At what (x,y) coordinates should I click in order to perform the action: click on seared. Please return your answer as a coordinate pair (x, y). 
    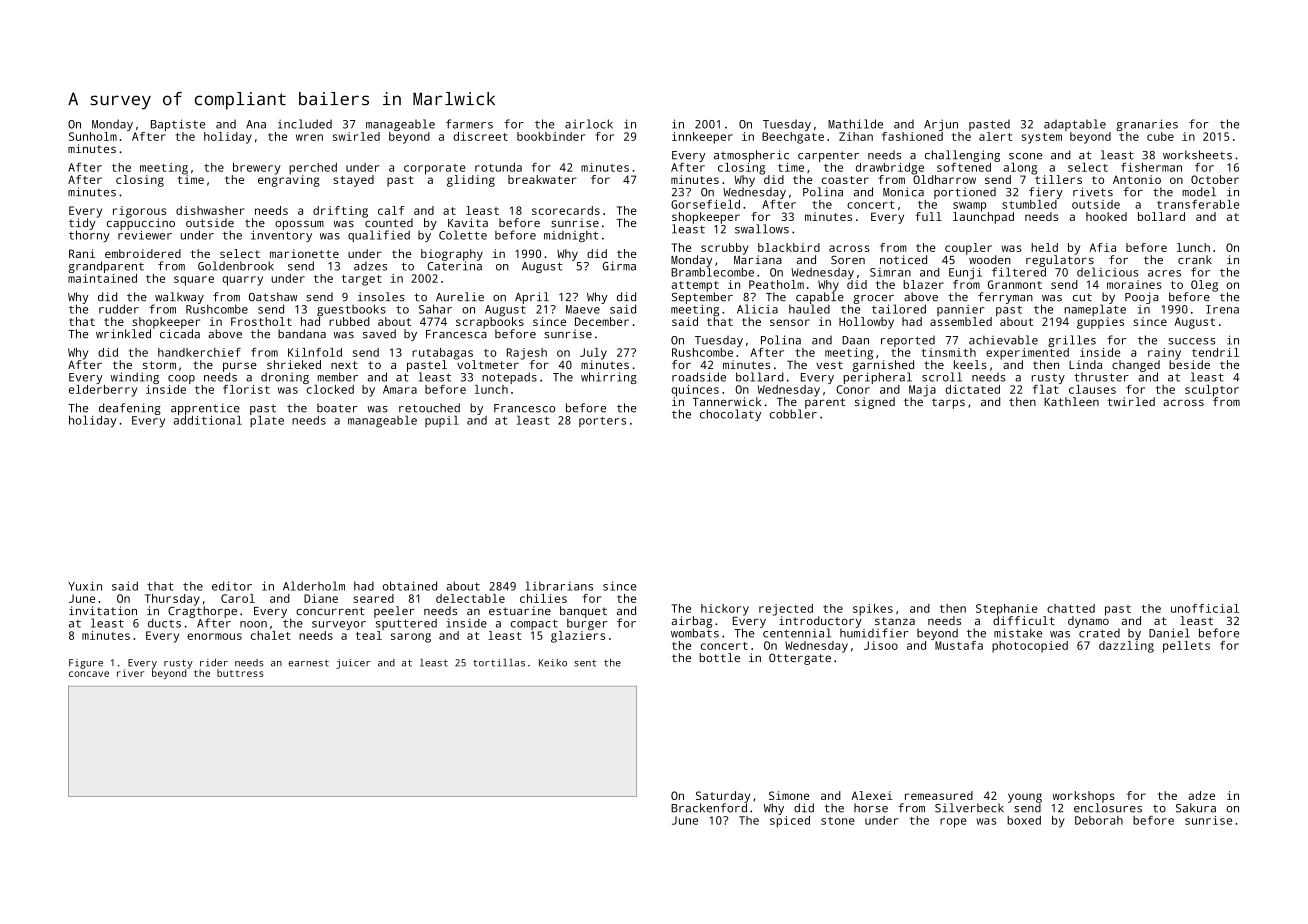
    Looking at the image, I should click on (373, 598).
